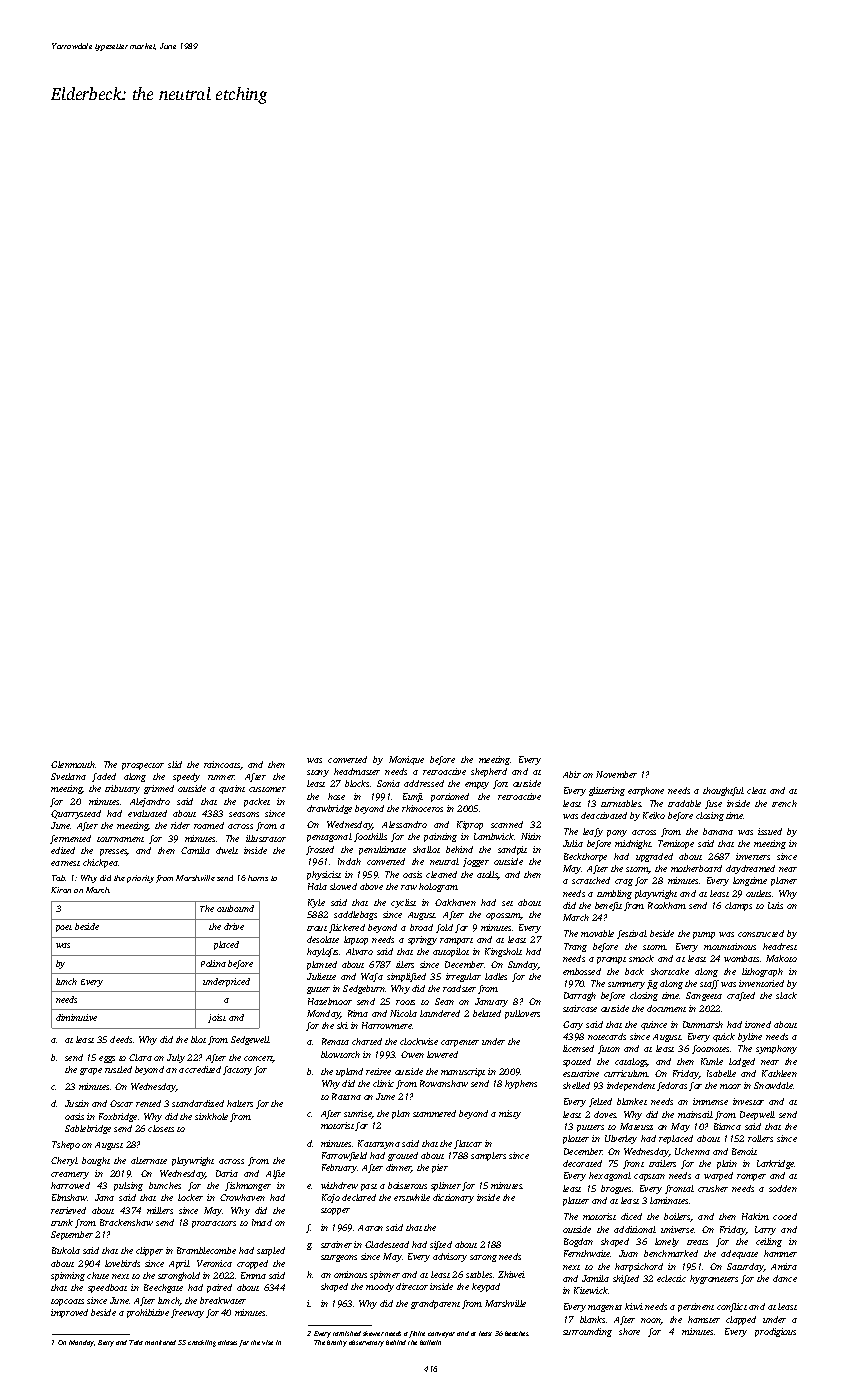  What do you see at coordinates (76, 1017) in the screenshot?
I see `diminutive` at bounding box center [76, 1017].
